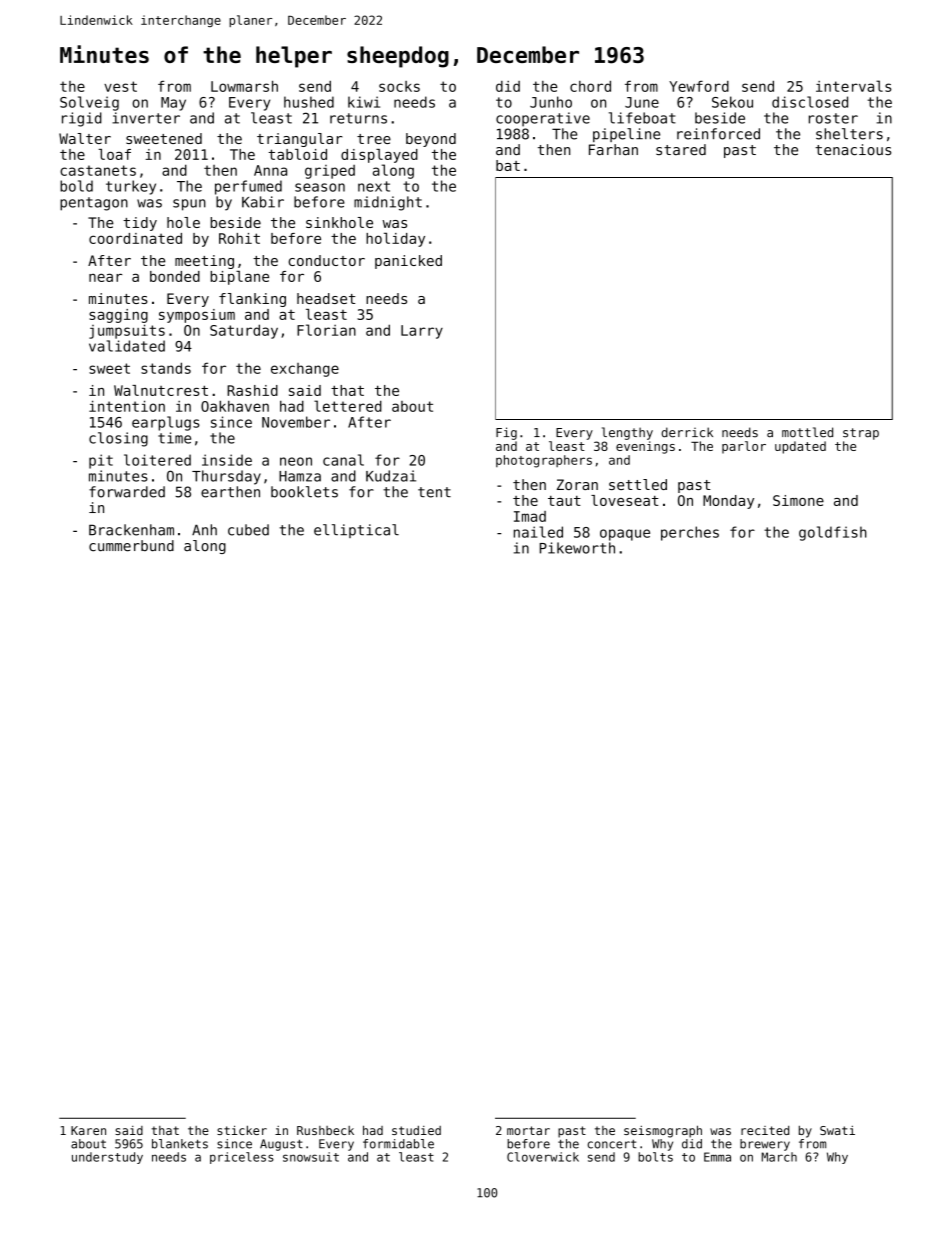 The width and height of the screenshot is (952, 1233). Describe the element at coordinates (242, 1130) in the screenshot. I see `sticker` at that location.
